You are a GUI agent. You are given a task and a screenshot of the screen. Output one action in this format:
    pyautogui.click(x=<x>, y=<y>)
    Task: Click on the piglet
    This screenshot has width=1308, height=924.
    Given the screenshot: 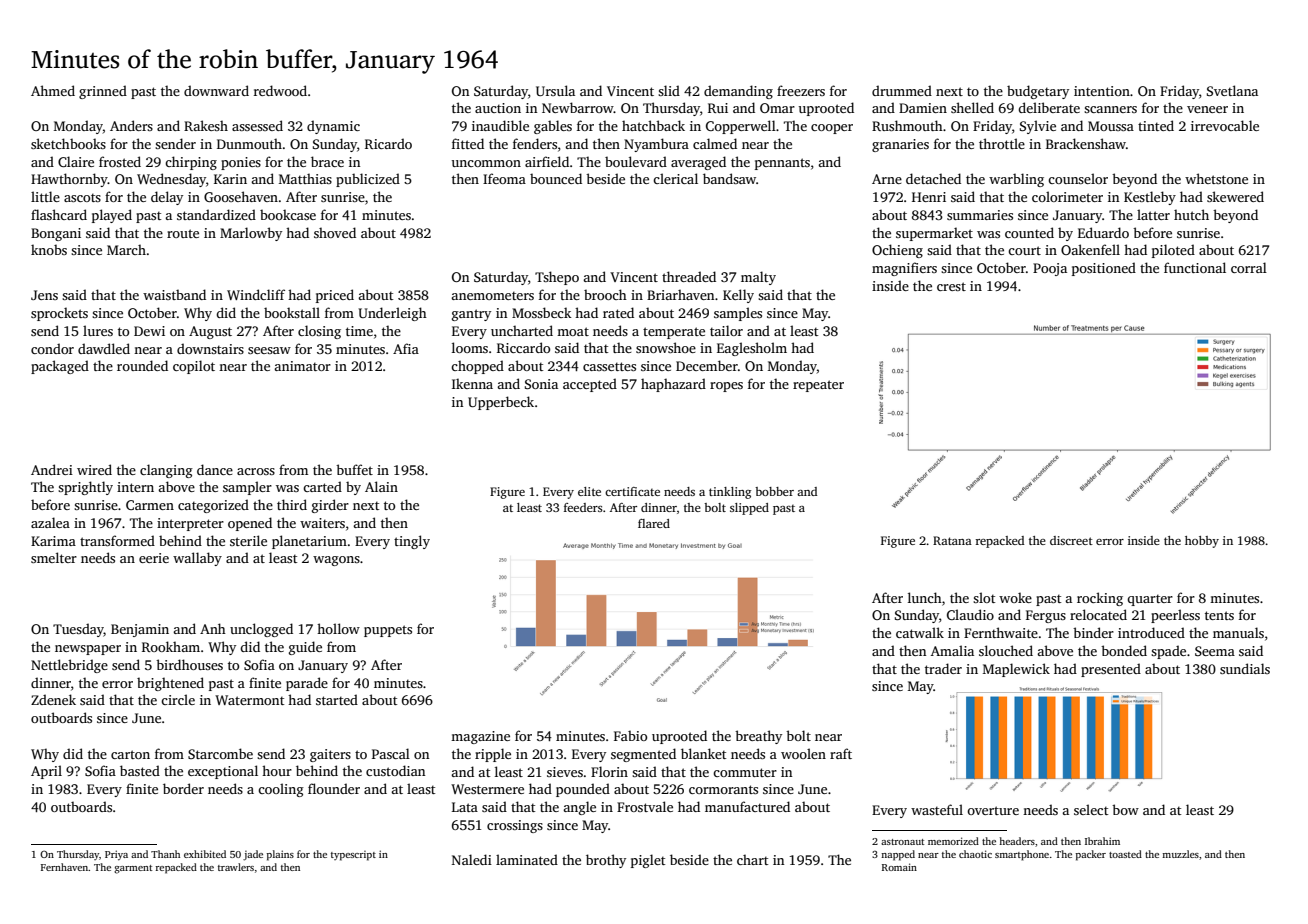 What is the action you would take?
    pyautogui.click(x=648, y=861)
